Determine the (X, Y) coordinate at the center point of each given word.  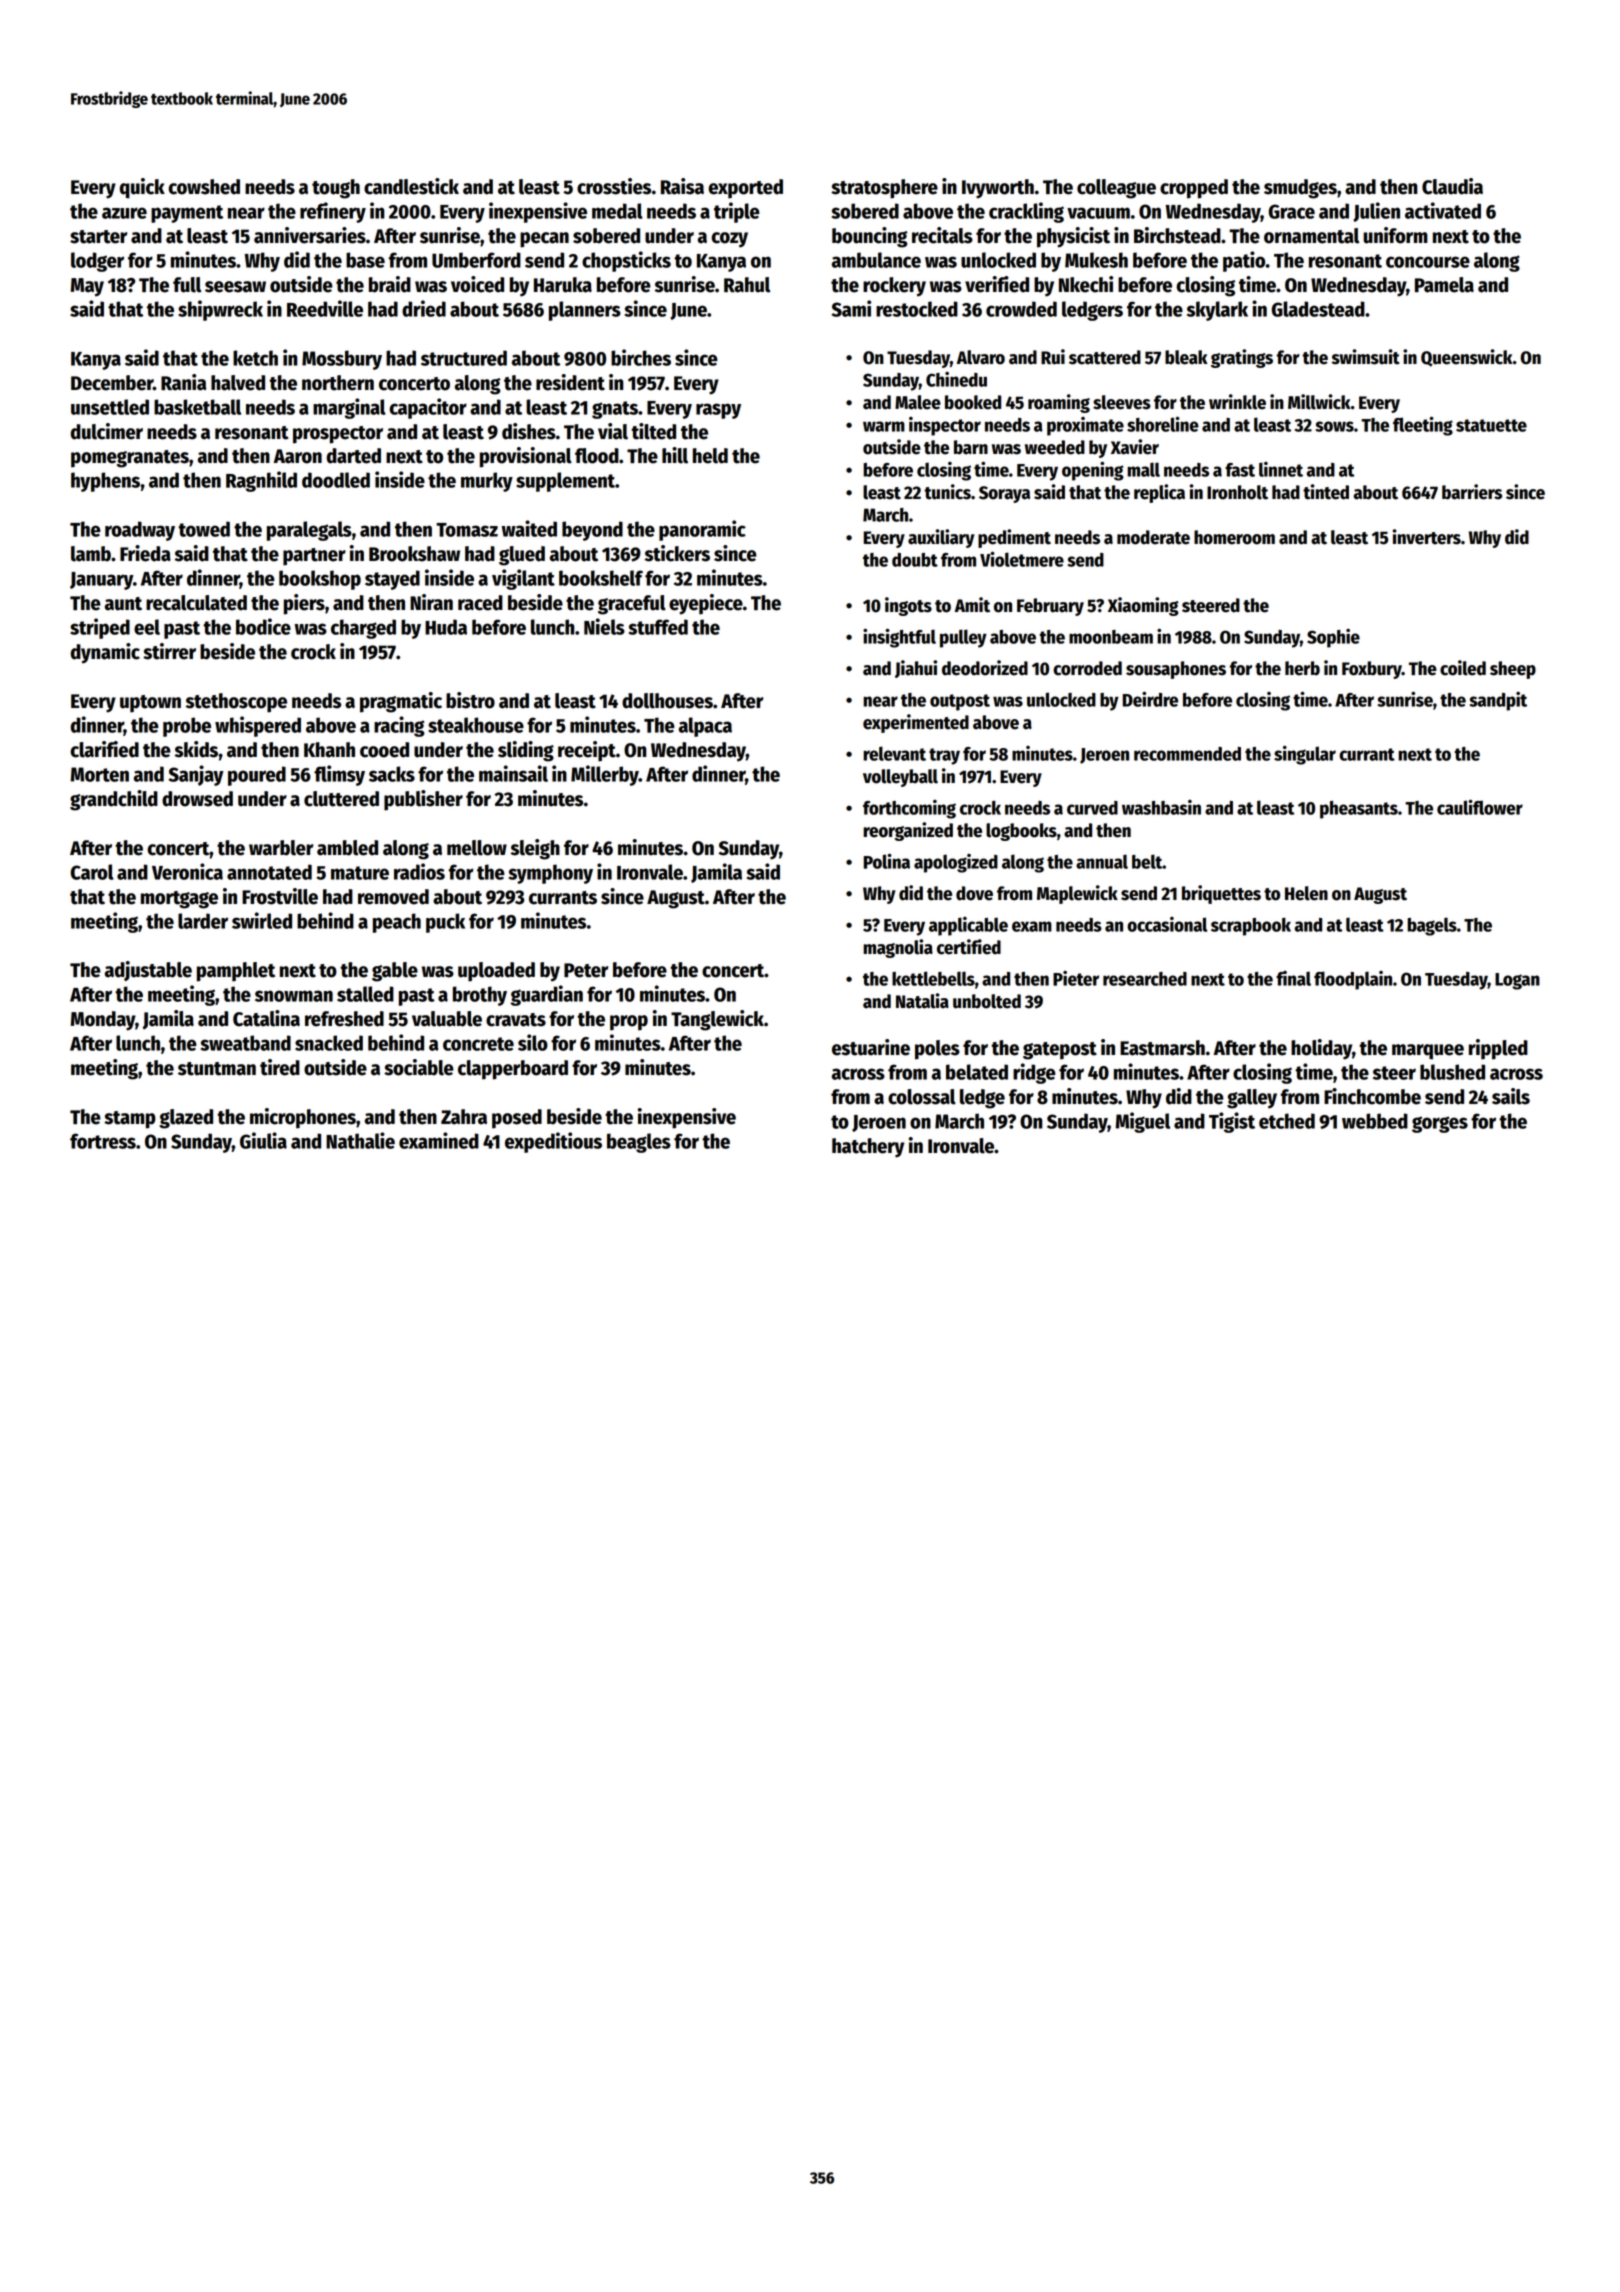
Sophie (1333, 638)
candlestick (411, 186)
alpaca (705, 727)
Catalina (266, 1018)
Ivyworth (998, 189)
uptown (150, 704)
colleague (1116, 189)
